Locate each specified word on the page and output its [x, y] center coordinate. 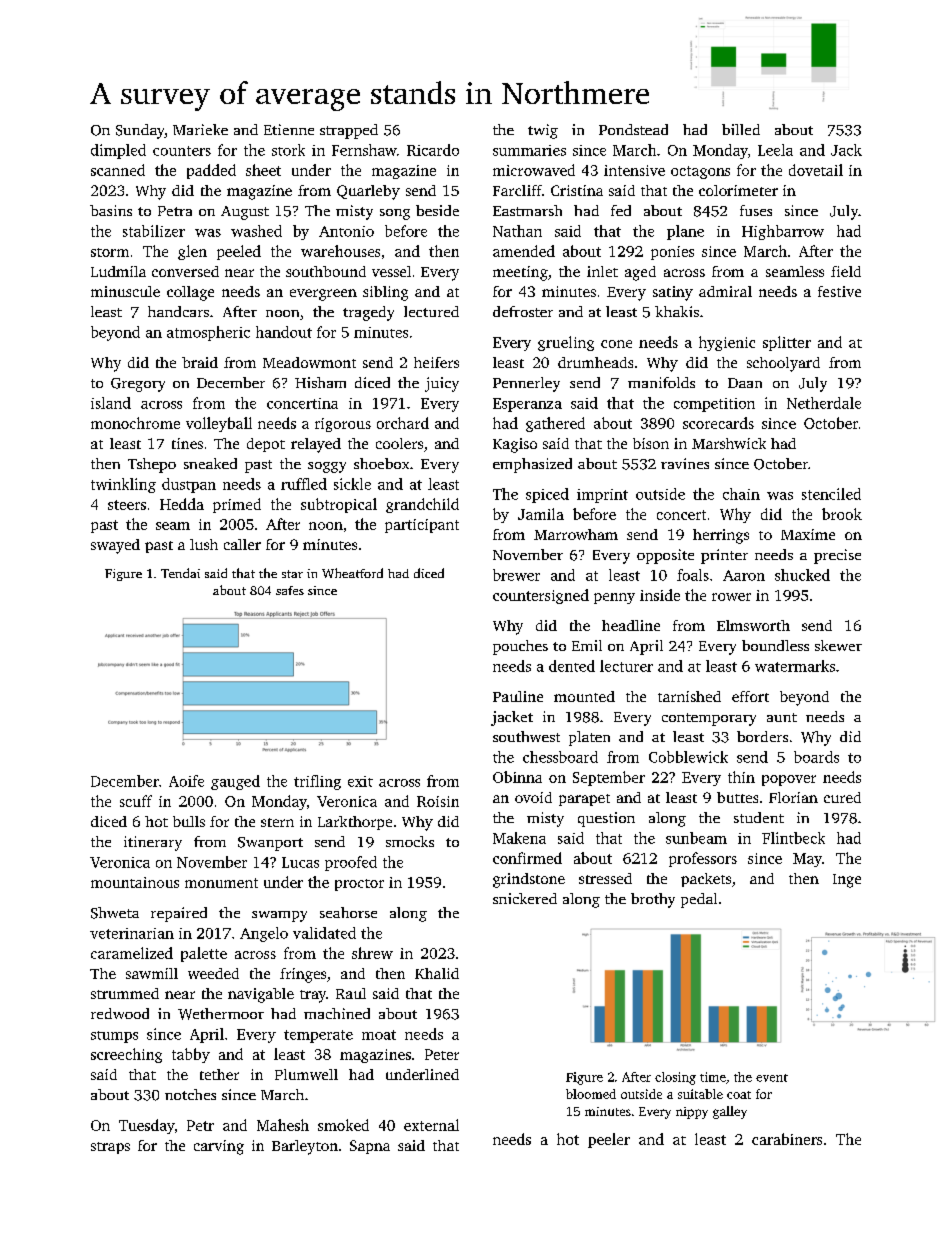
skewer [838, 645]
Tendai [180, 573]
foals [693, 575]
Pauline [518, 696]
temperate [318, 1036]
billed [741, 129]
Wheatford [352, 573]
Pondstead [633, 129]
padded [211, 171]
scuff [136, 801]
